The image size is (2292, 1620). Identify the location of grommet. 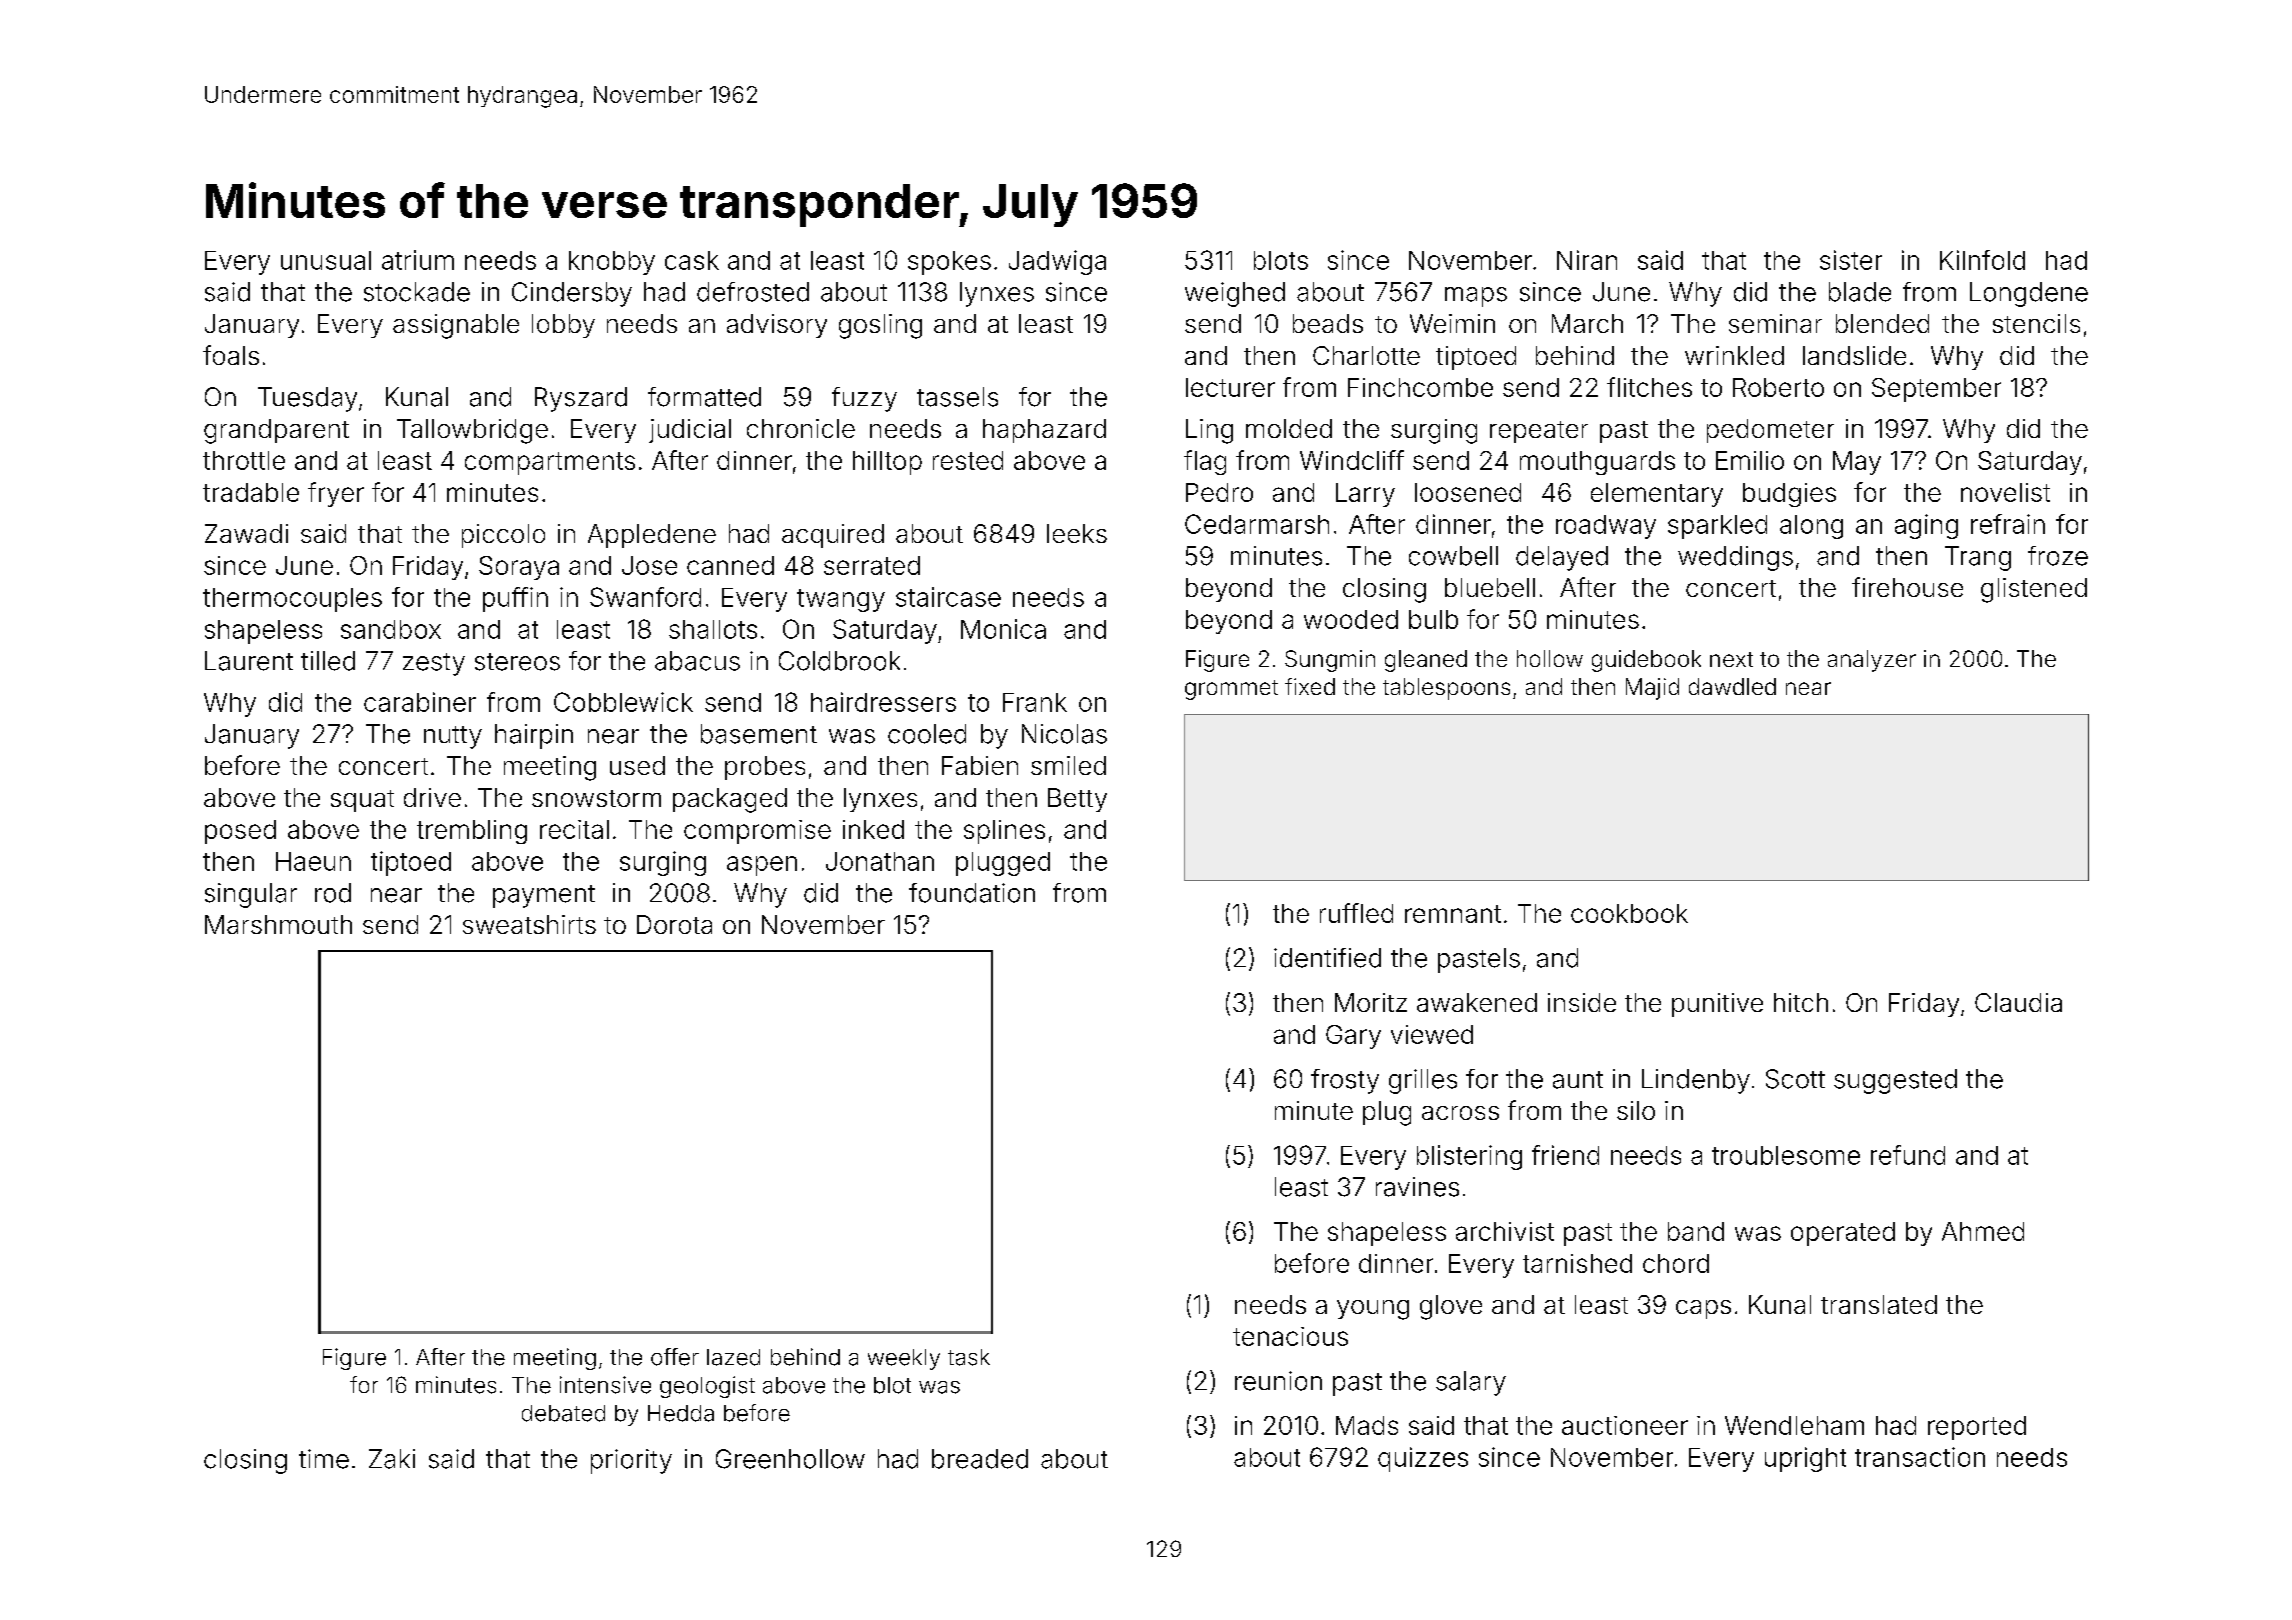
(1231, 690).
